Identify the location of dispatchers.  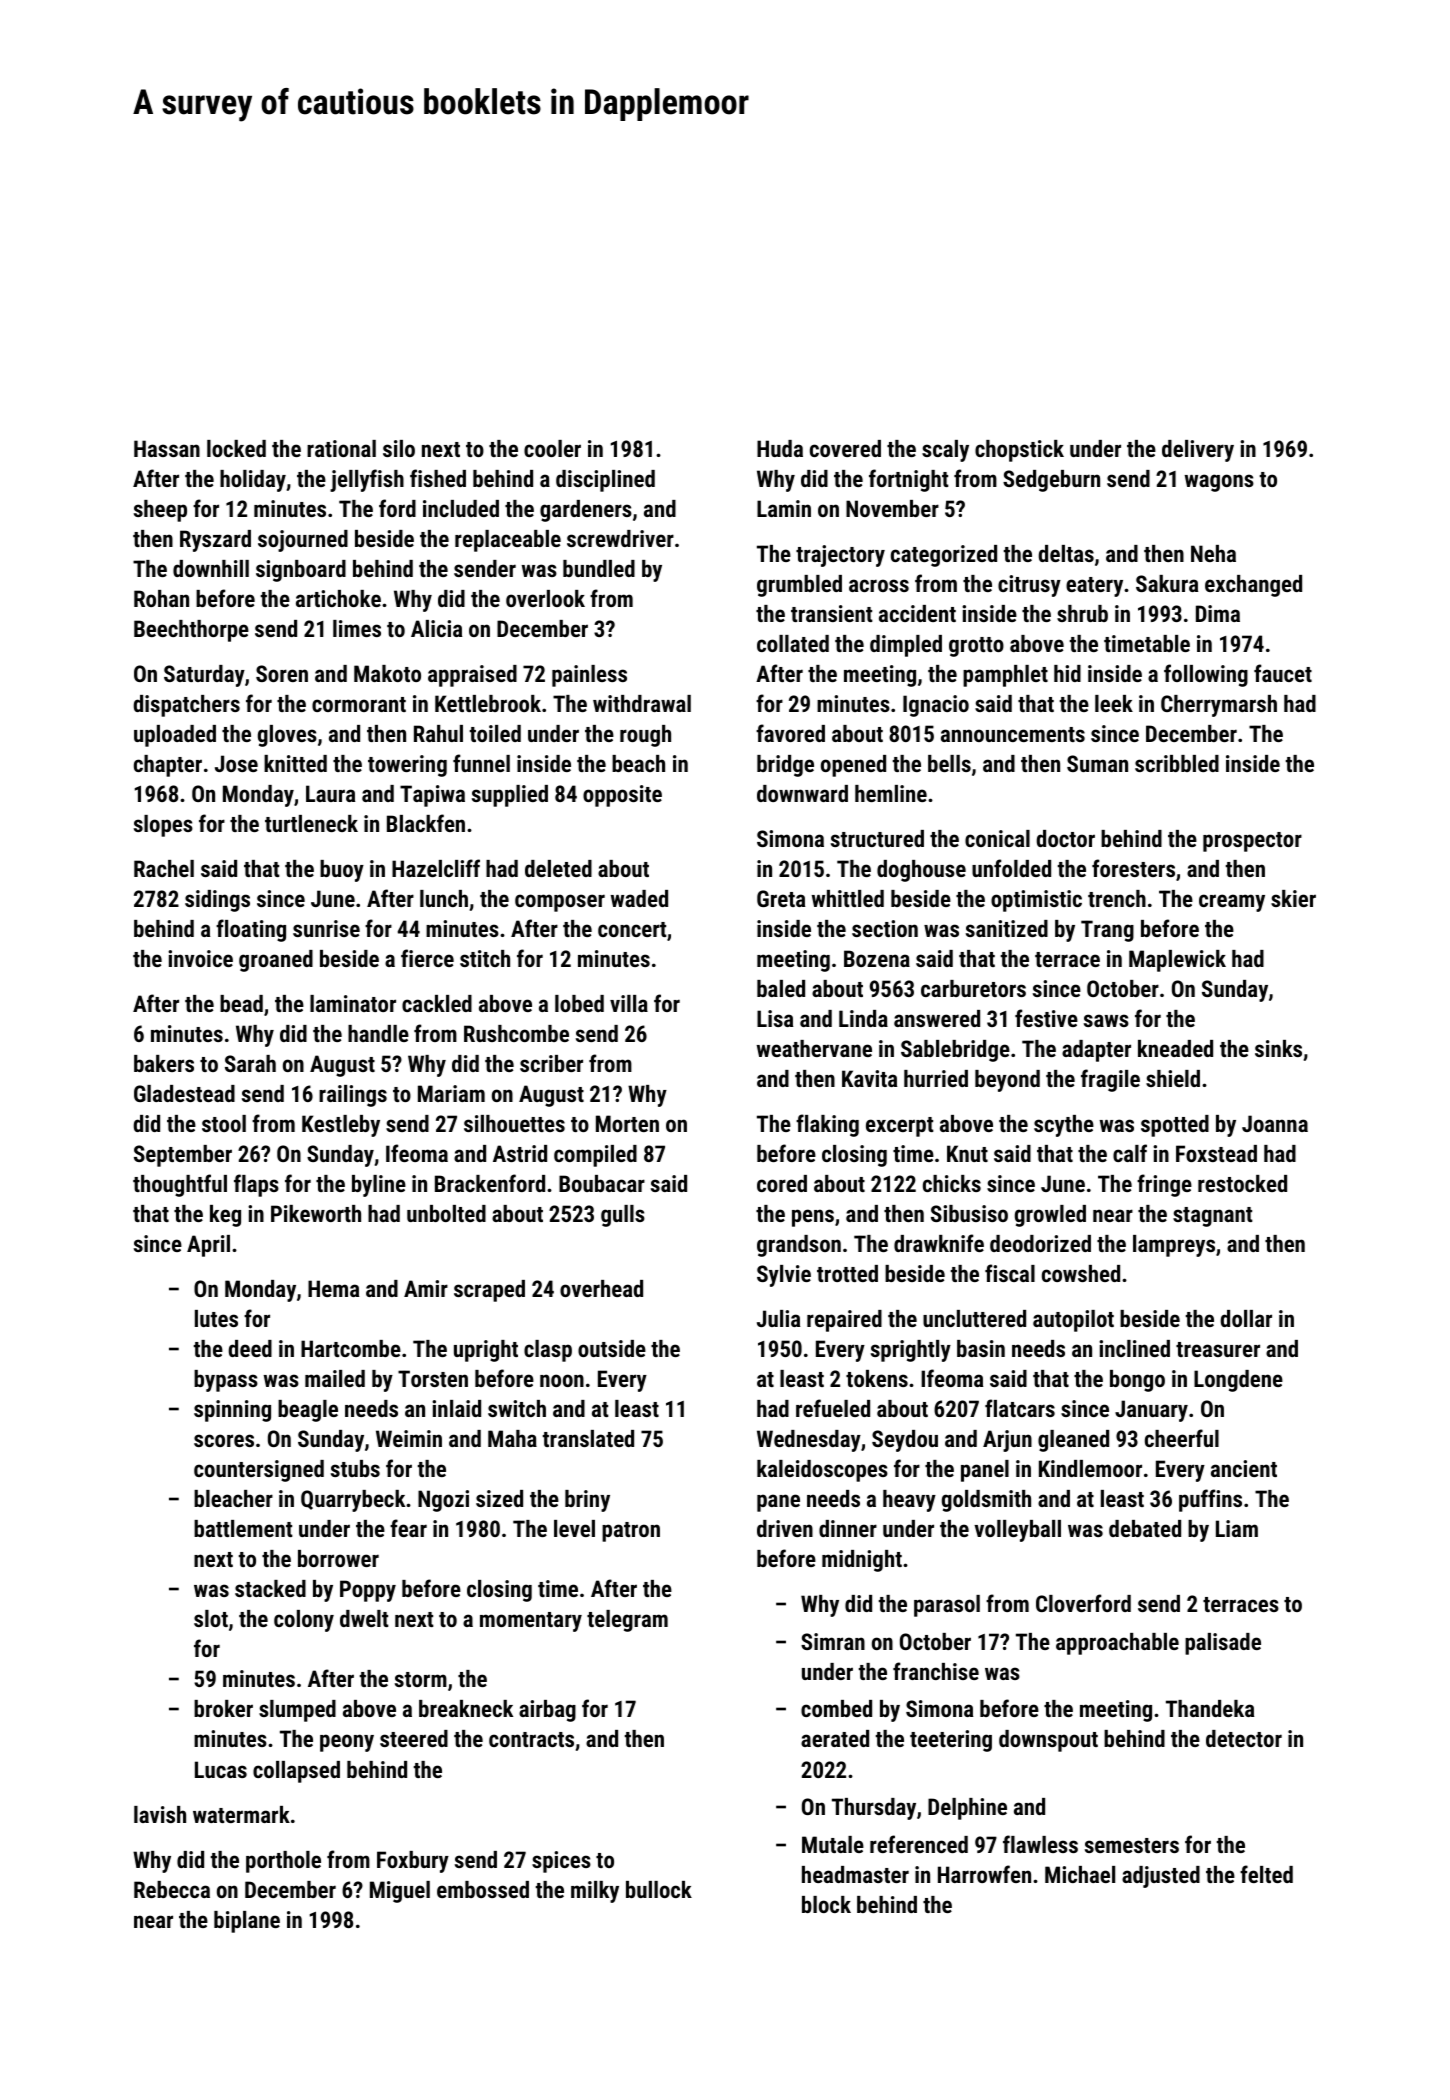
(187, 706).
